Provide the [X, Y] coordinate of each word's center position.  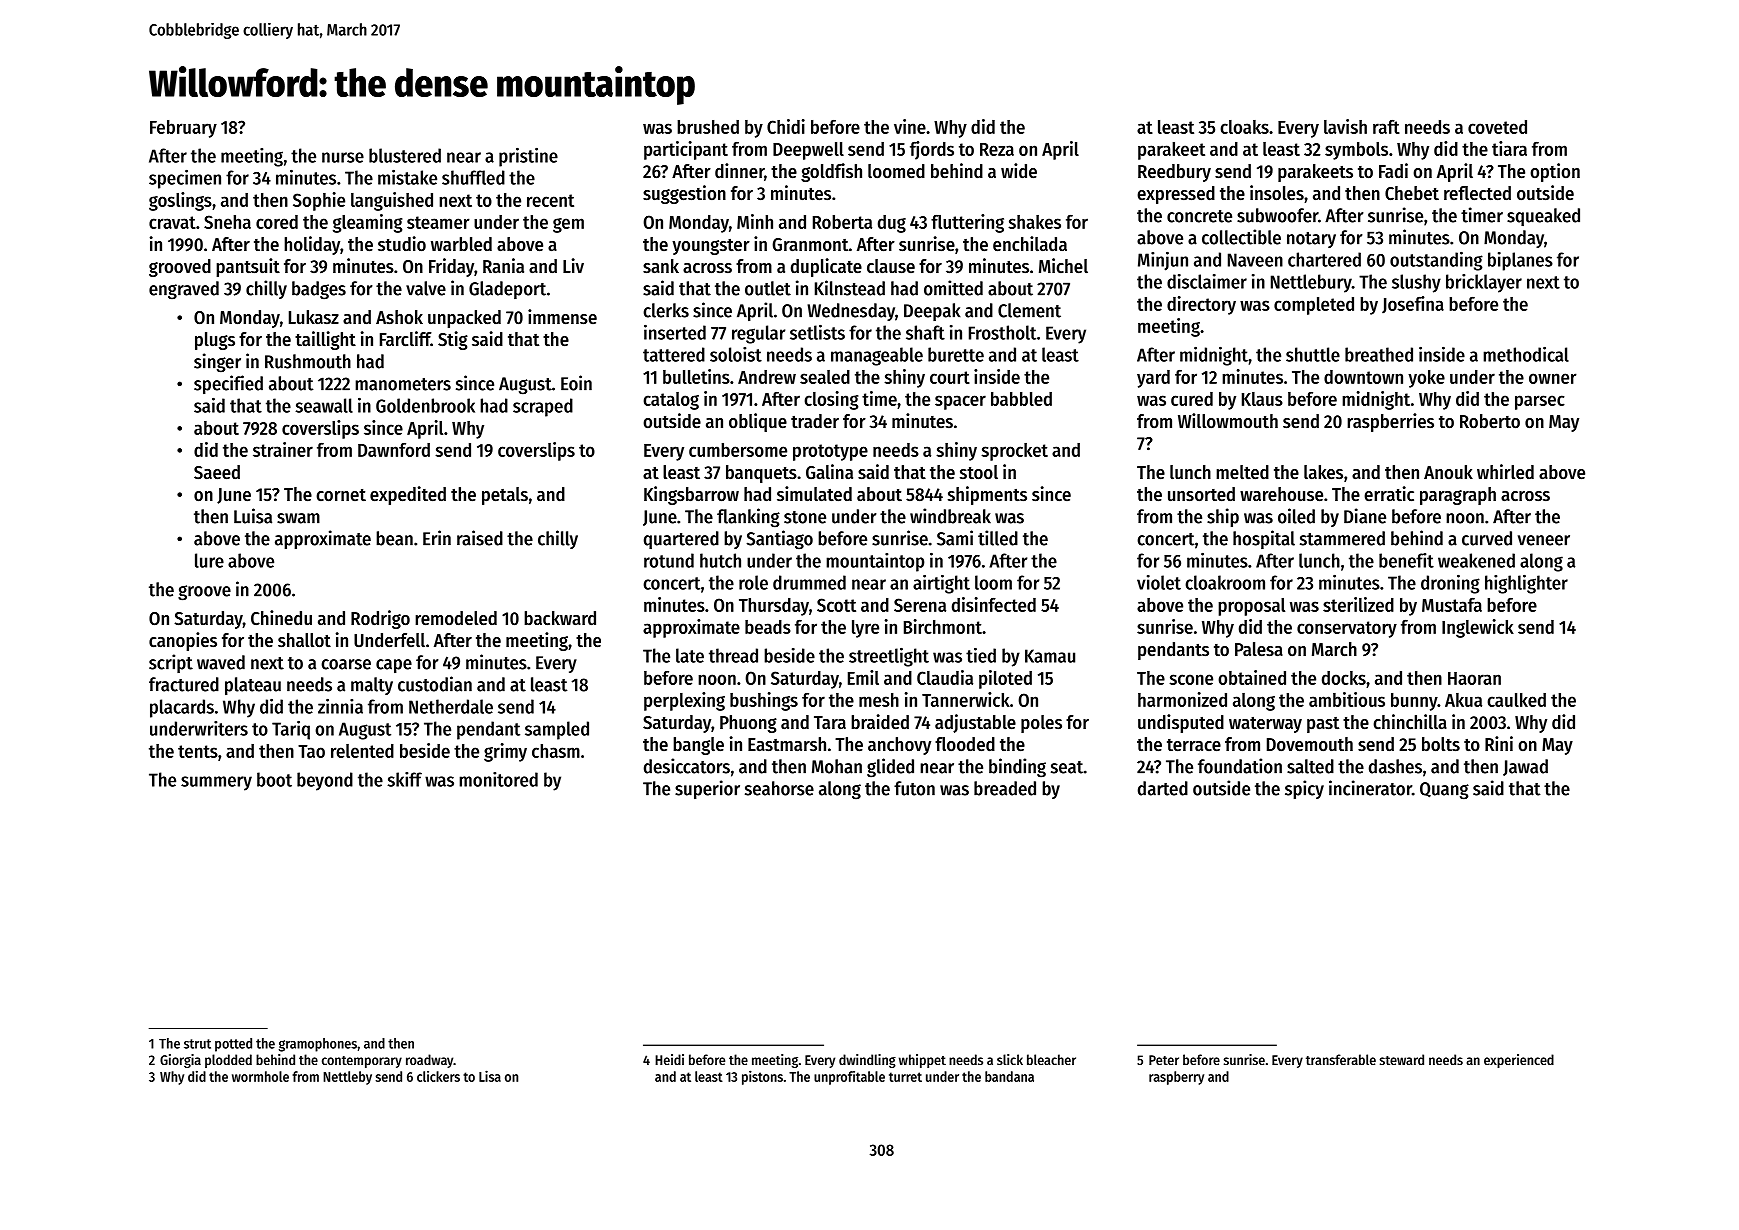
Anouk [1448, 472]
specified [228, 384]
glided [890, 768]
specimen [185, 179]
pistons [762, 1077]
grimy [505, 752]
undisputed [1181, 723]
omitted [953, 288]
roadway [430, 1061]
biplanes [1520, 261]
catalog [671, 401]
